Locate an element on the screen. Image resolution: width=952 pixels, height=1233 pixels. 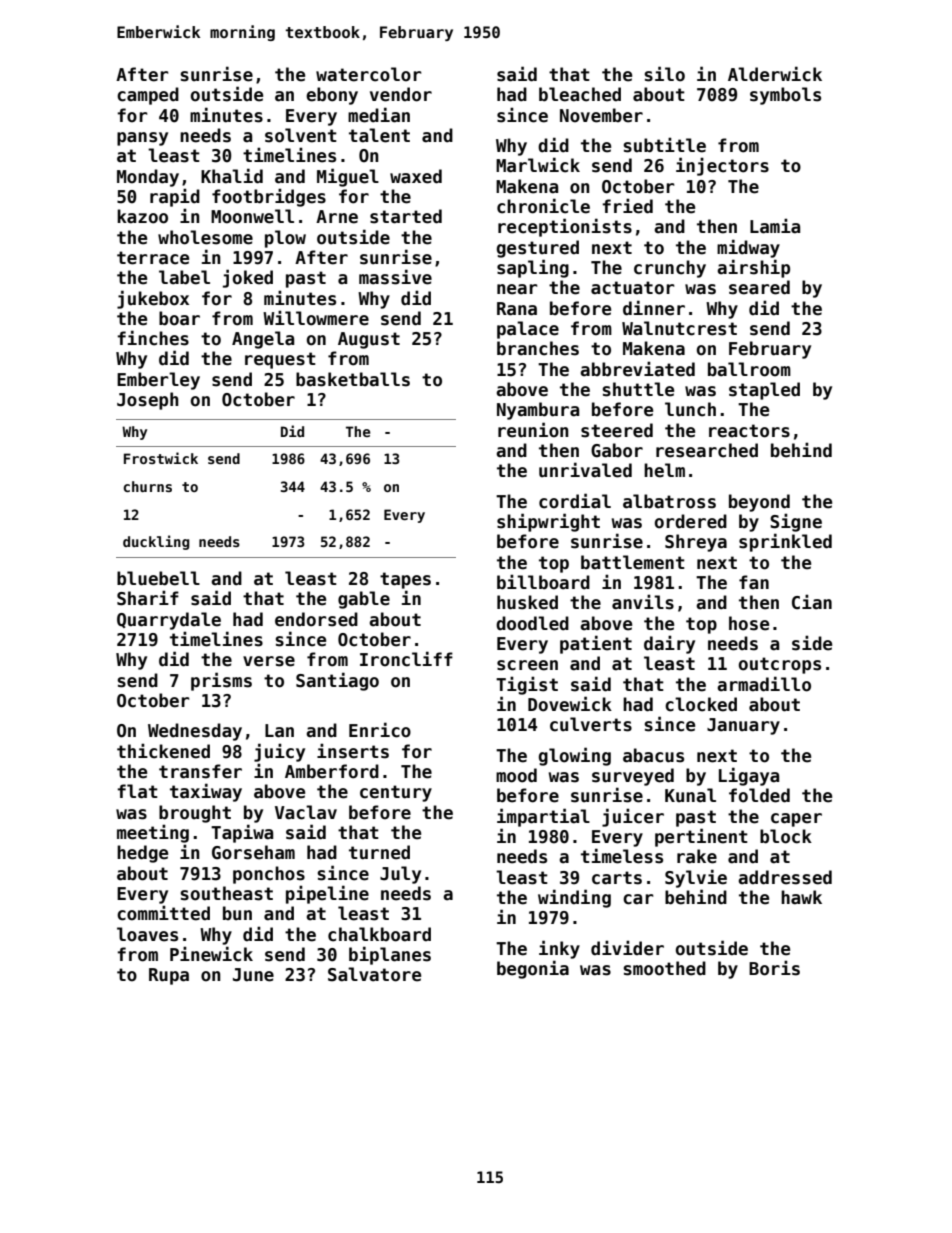
loaves is located at coordinates (147, 934).
